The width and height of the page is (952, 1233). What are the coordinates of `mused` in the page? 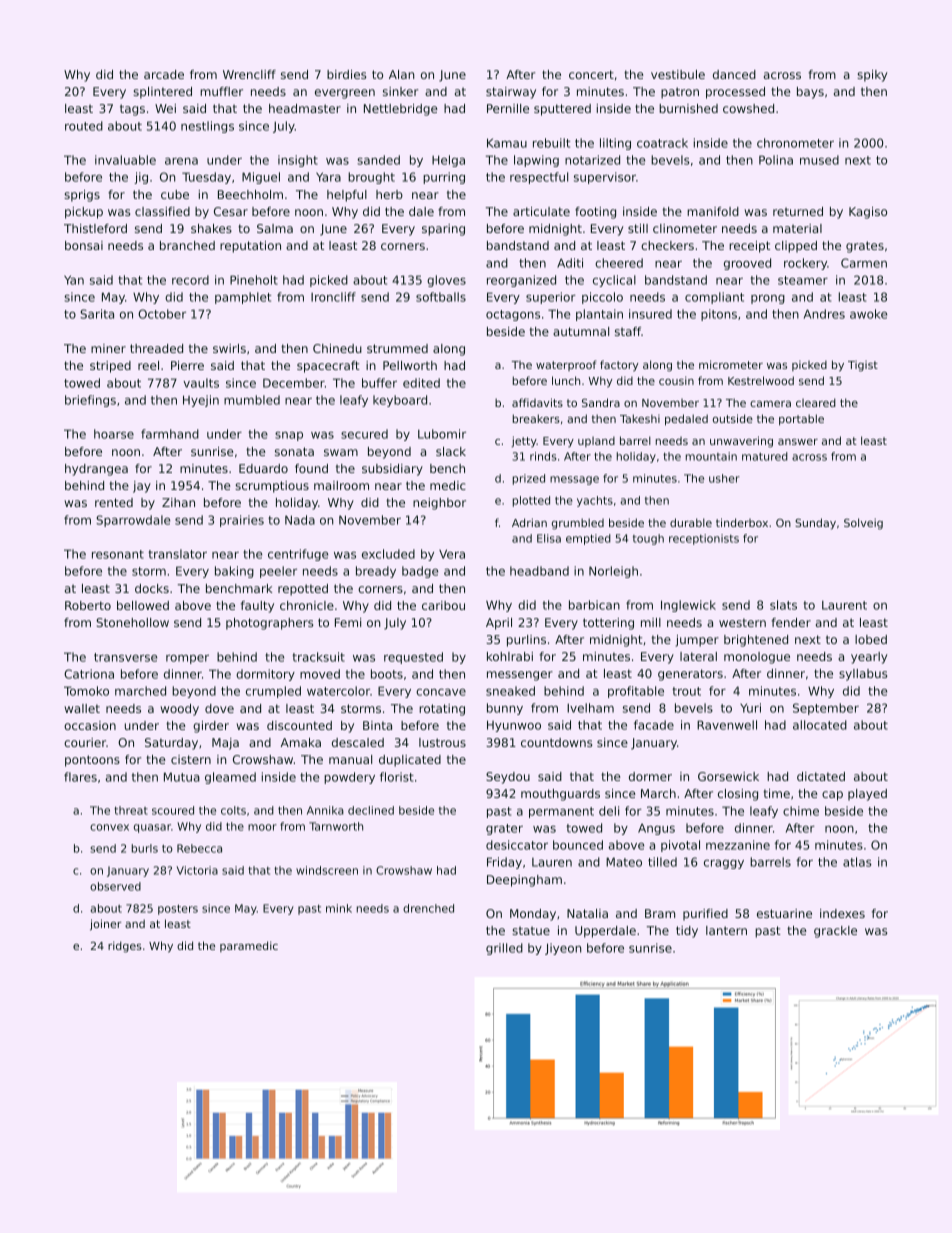 It's located at (819, 160).
